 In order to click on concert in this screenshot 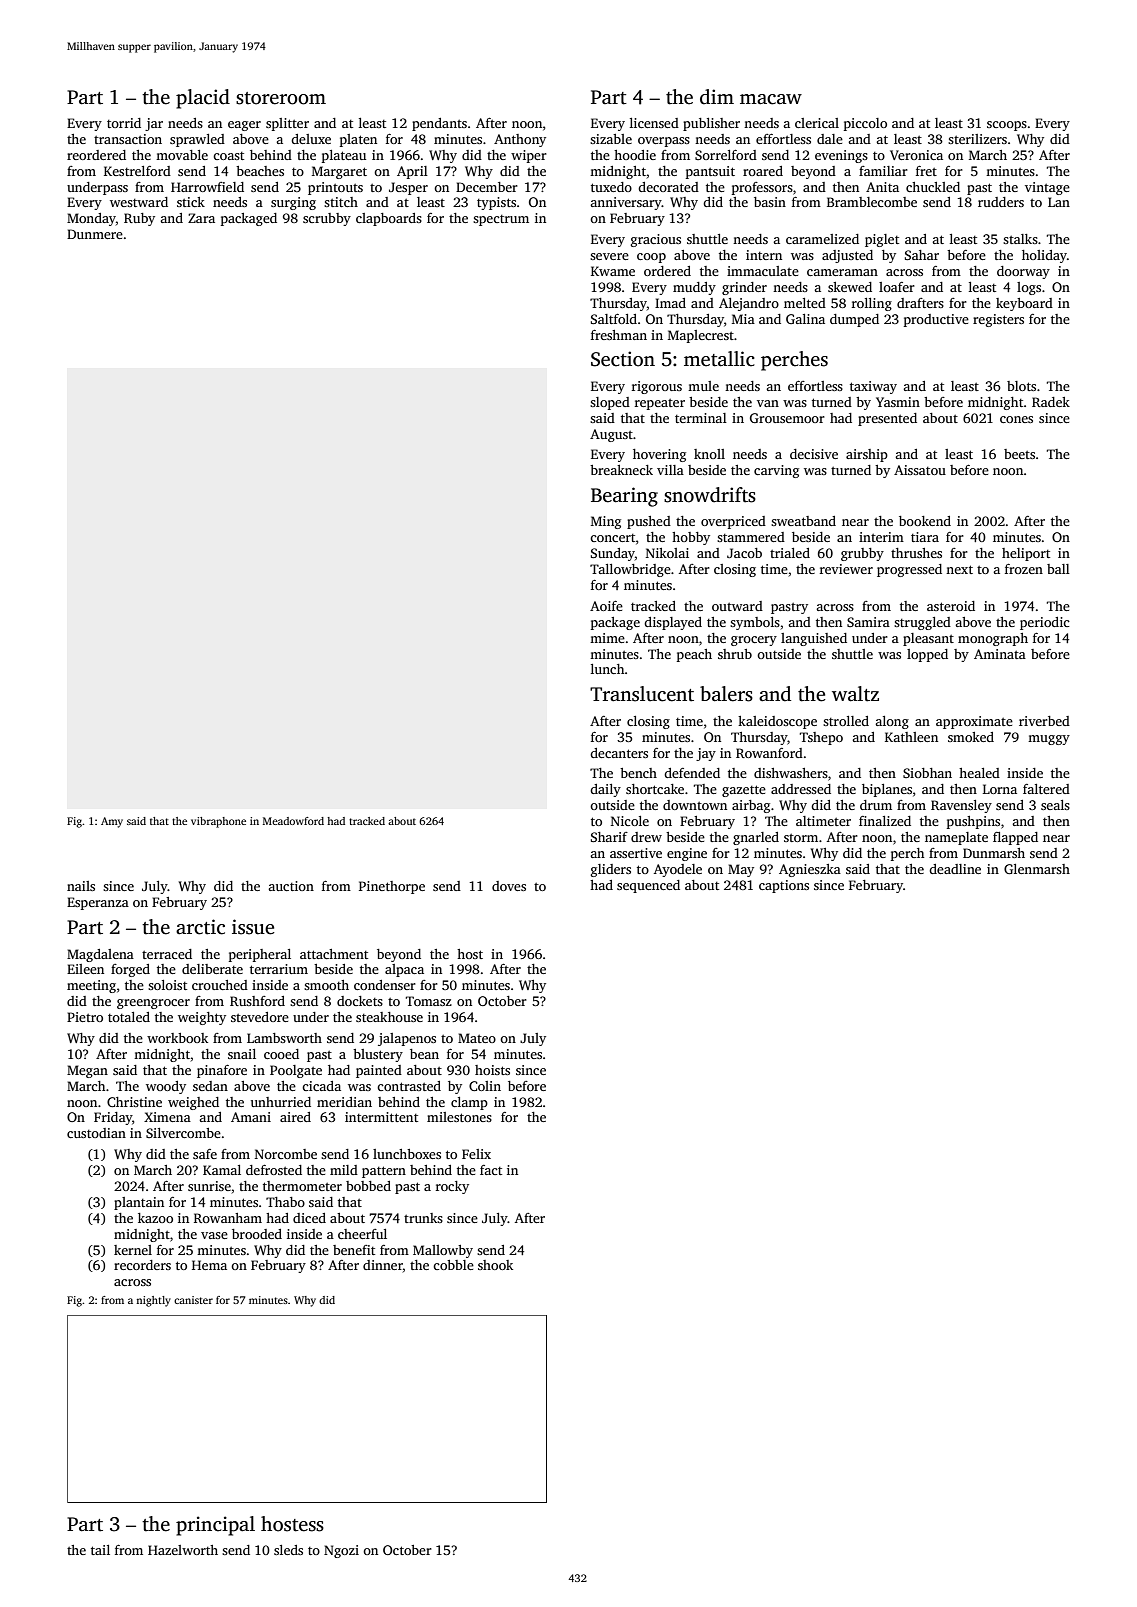, I will do `click(613, 538)`.
